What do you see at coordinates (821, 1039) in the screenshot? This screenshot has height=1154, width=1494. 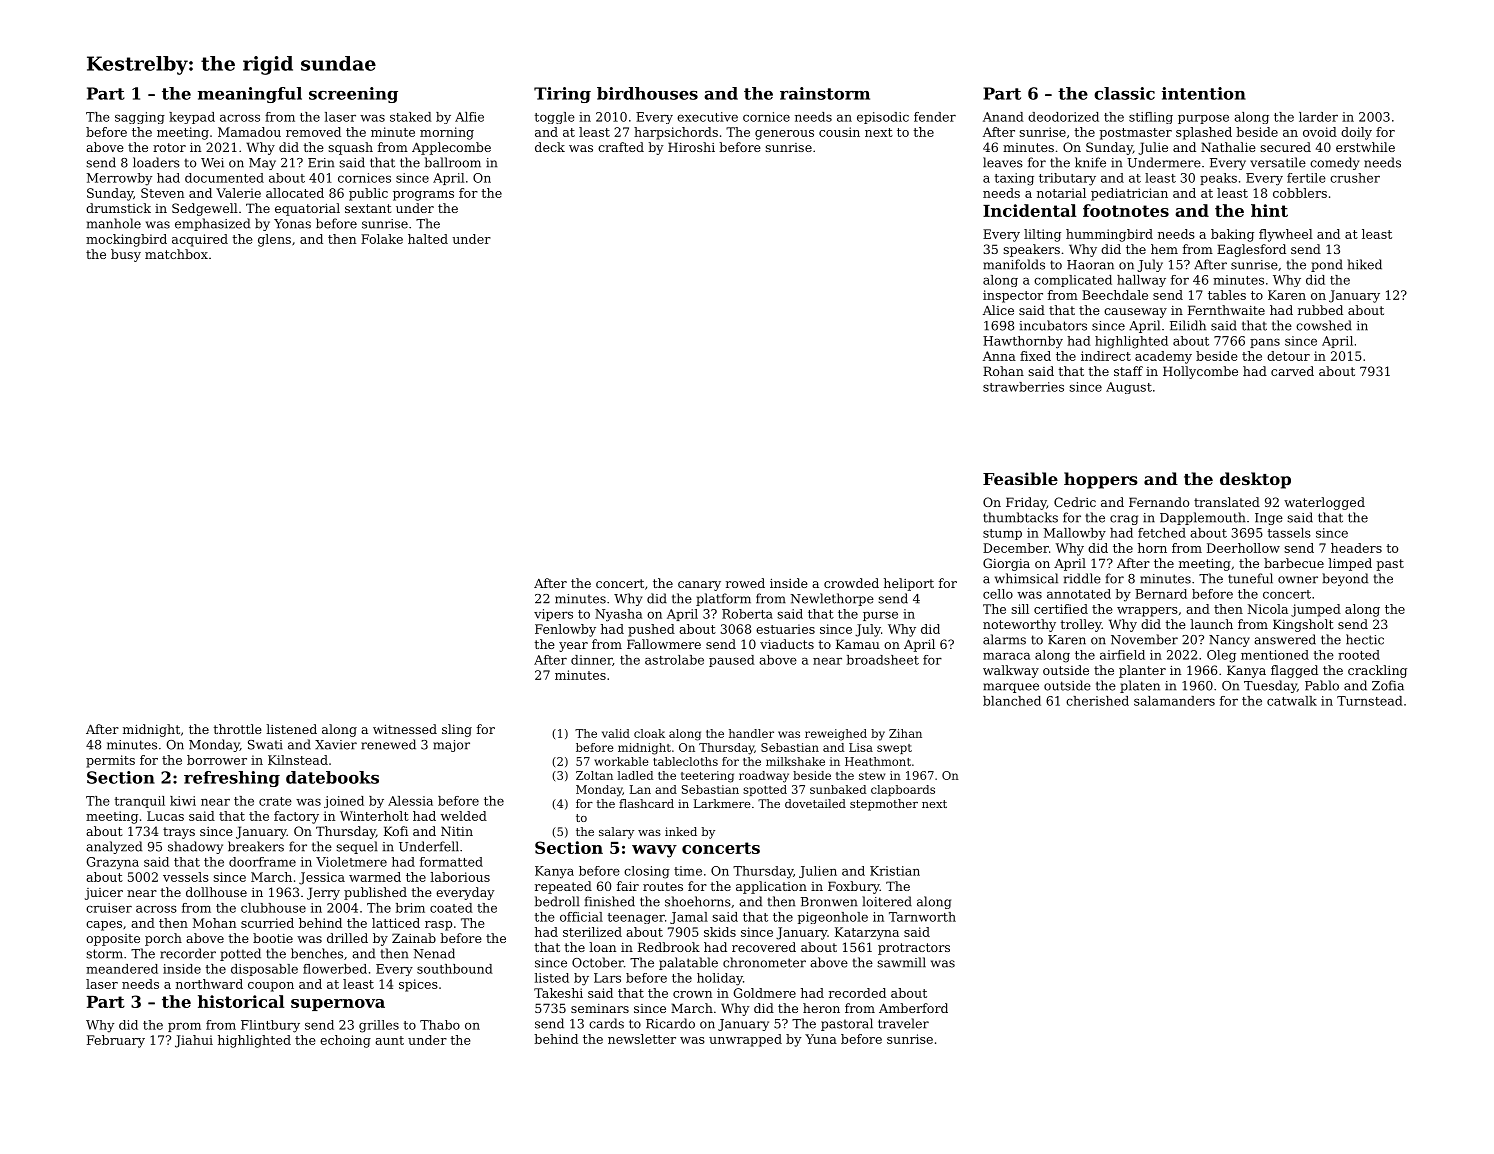 I see `Yuna` at bounding box center [821, 1039].
